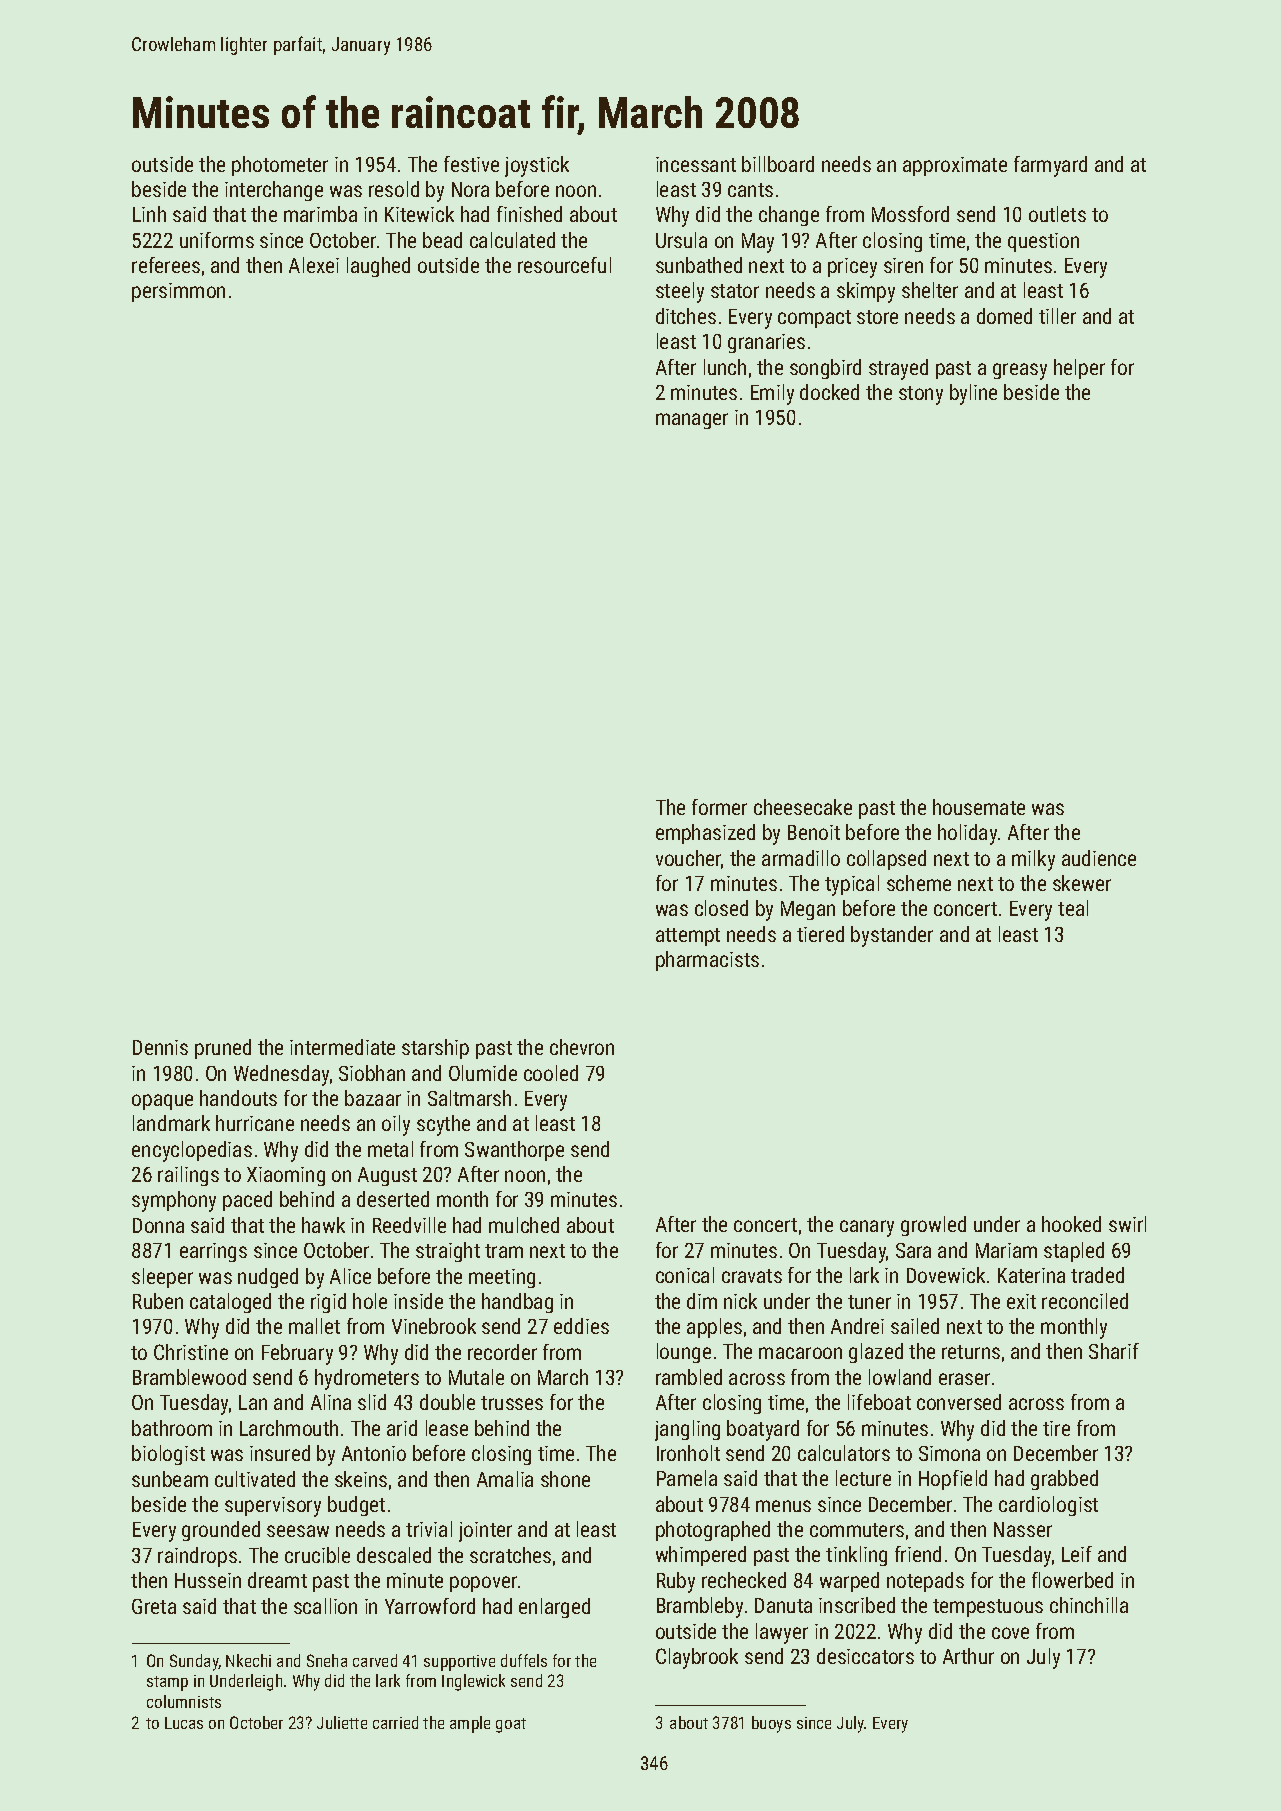 The height and width of the image is (1811, 1281). What do you see at coordinates (342, 1722) in the image?
I see `Juliette` at bounding box center [342, 1722].
